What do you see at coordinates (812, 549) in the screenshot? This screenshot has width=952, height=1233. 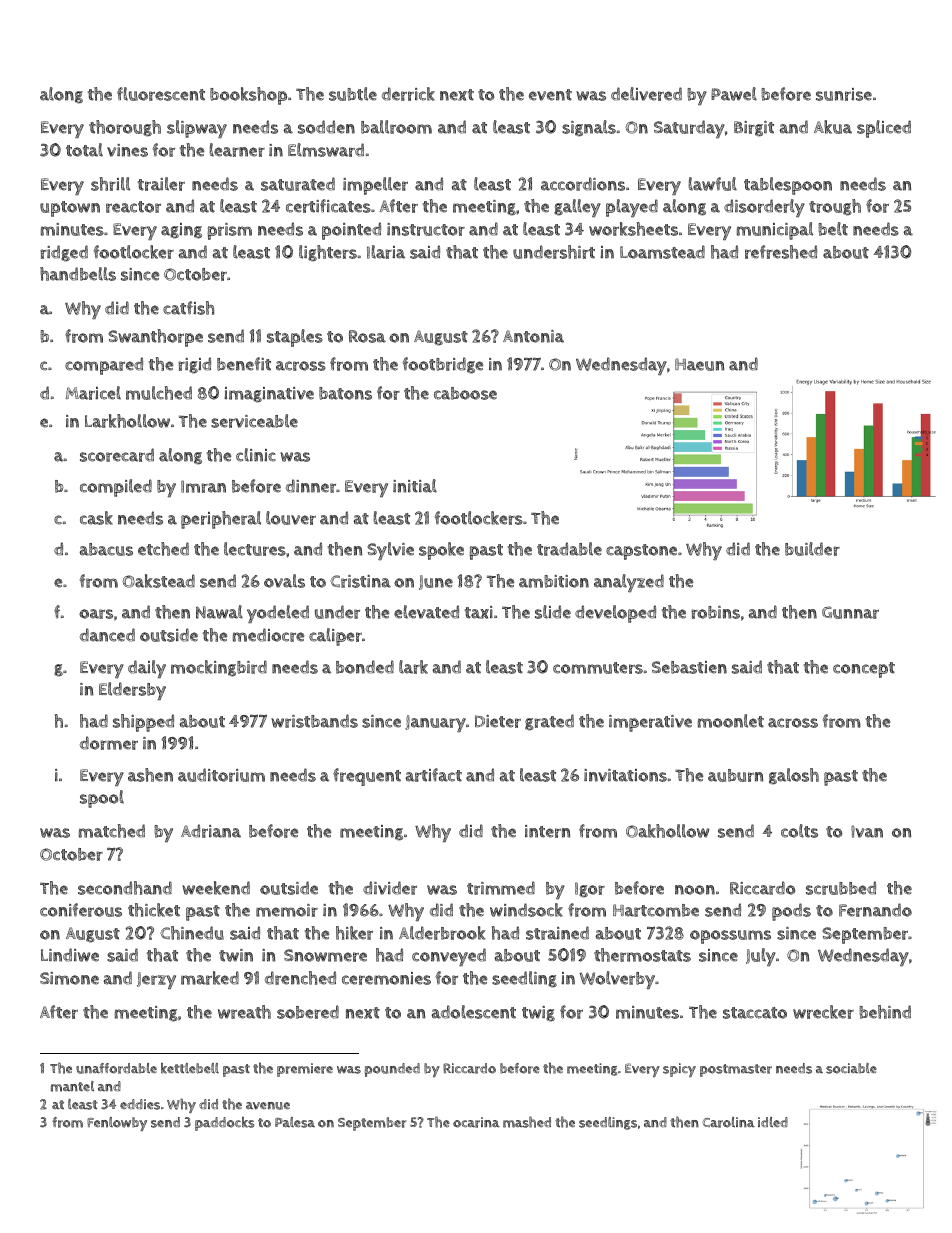 I see `builder` at bounding box center [812, 549].
